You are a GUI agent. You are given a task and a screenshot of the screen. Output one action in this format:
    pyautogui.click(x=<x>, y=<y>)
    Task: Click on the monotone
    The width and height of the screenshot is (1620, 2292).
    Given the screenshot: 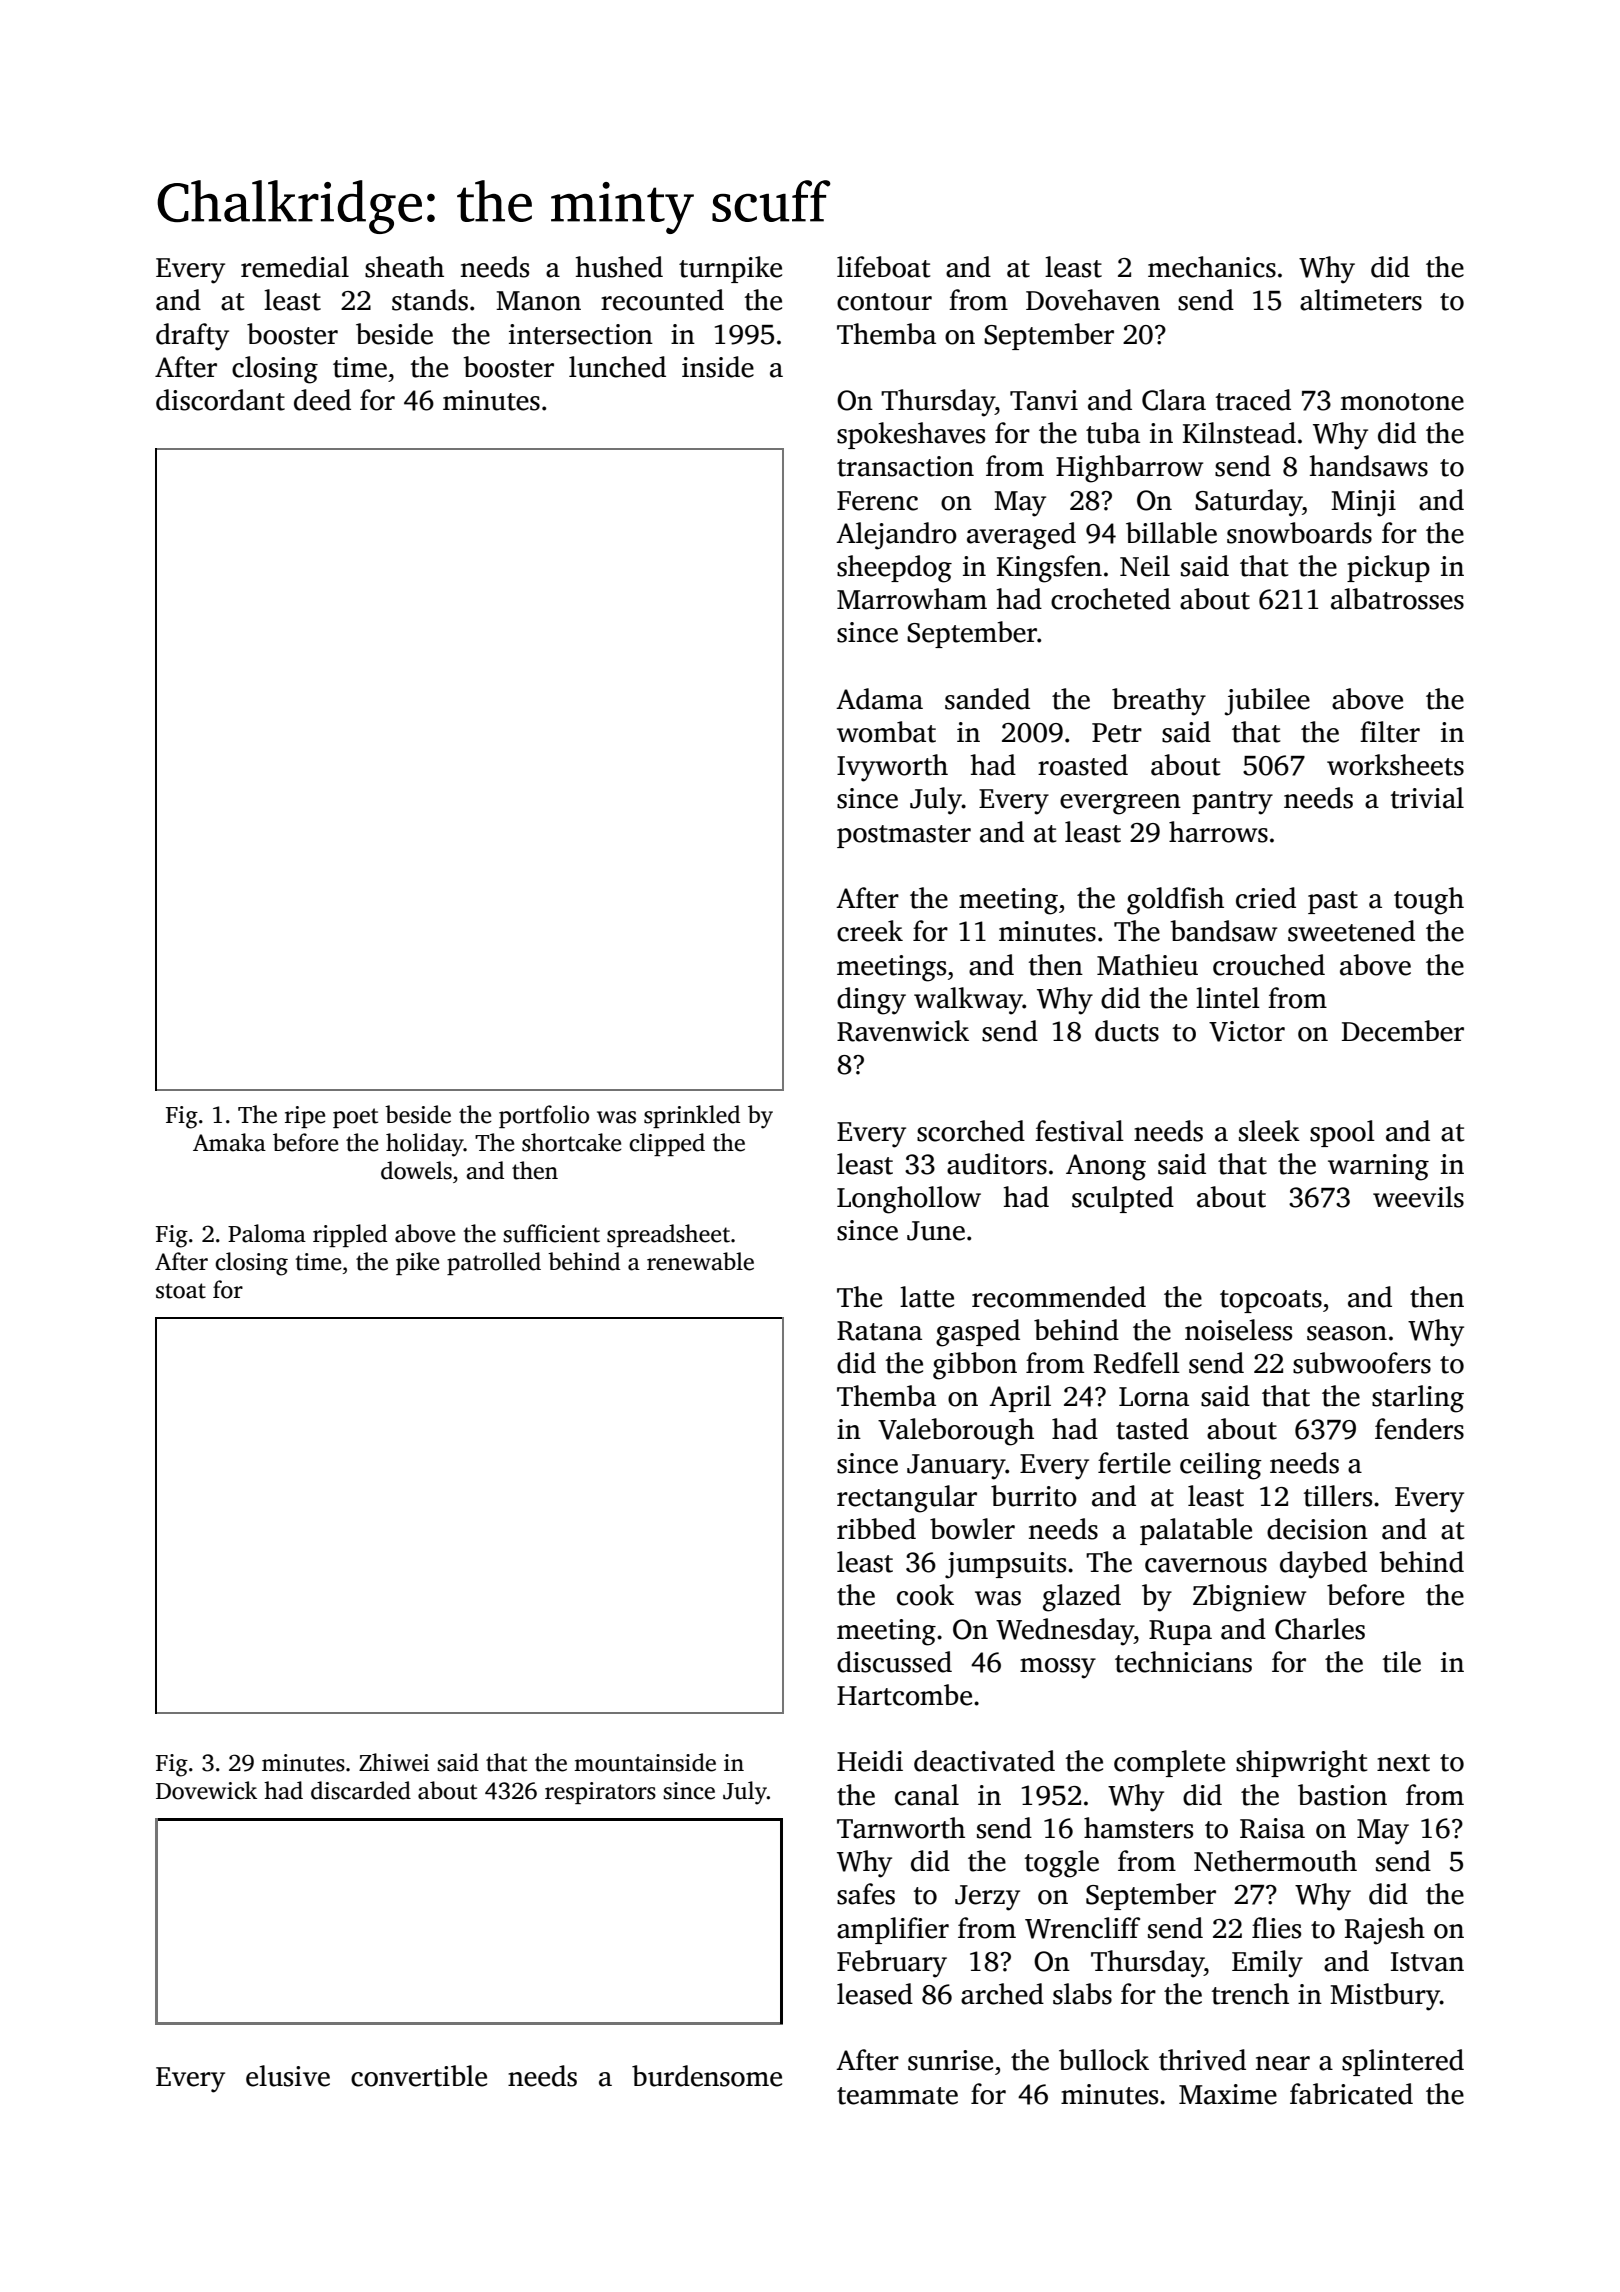 What is the action you would take?
    pyautogui.click(x=1402, y=402)
